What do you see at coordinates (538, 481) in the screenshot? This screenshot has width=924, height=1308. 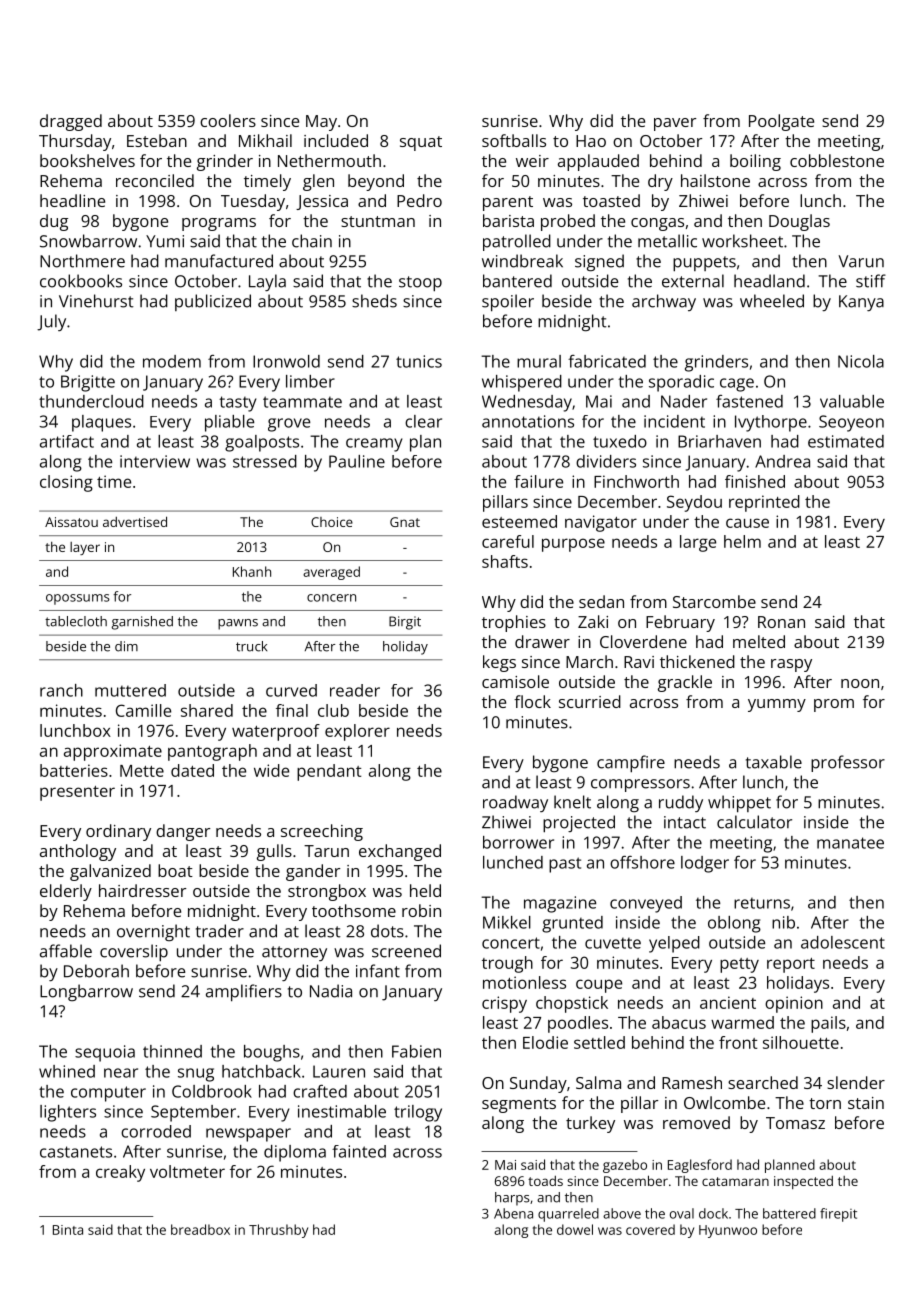 I see `failure` at bounding box center [538, 481].
